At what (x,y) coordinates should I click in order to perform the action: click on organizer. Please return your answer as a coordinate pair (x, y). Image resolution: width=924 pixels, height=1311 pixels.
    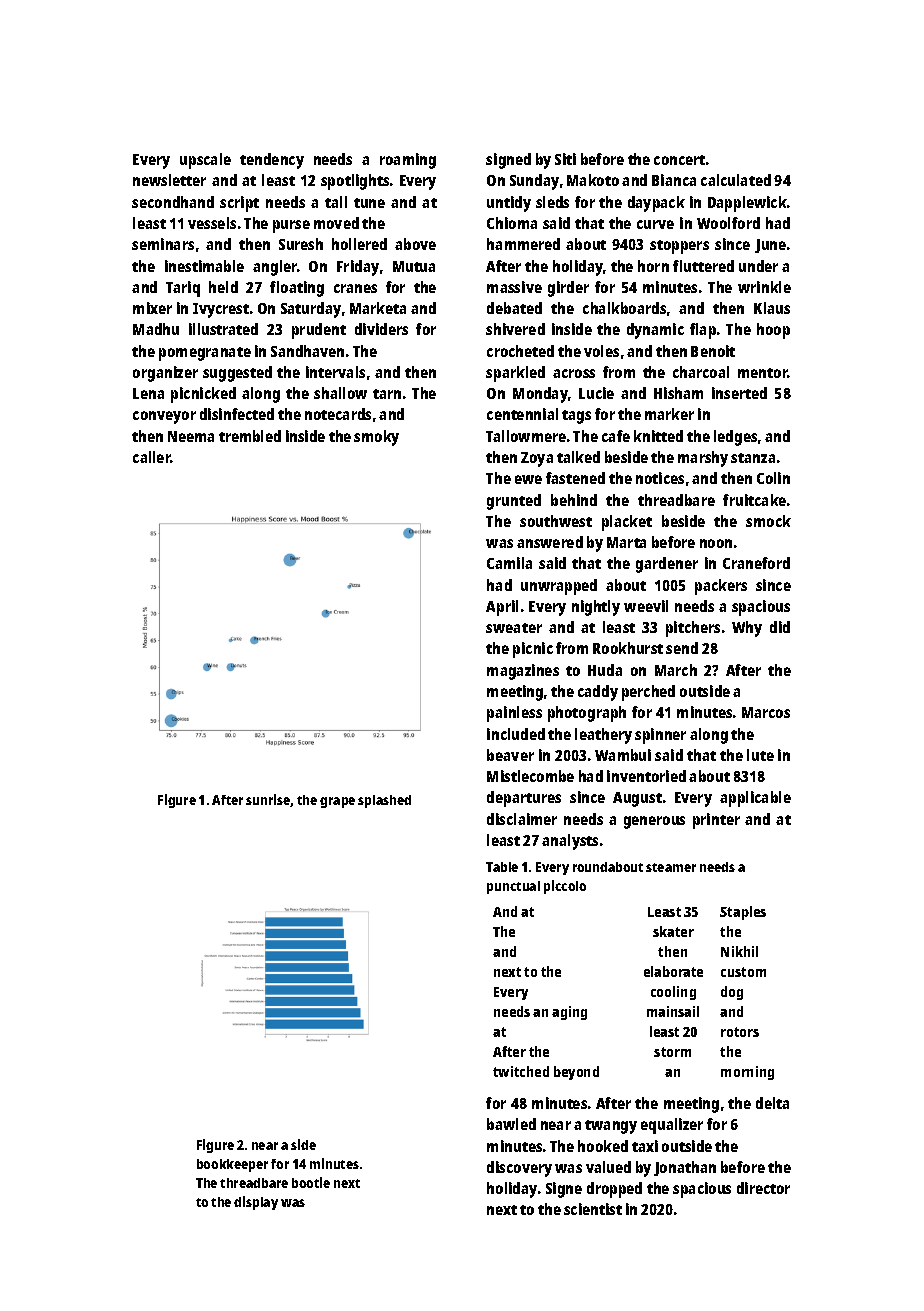
    Looking at the image, I should click on (165, 374).
